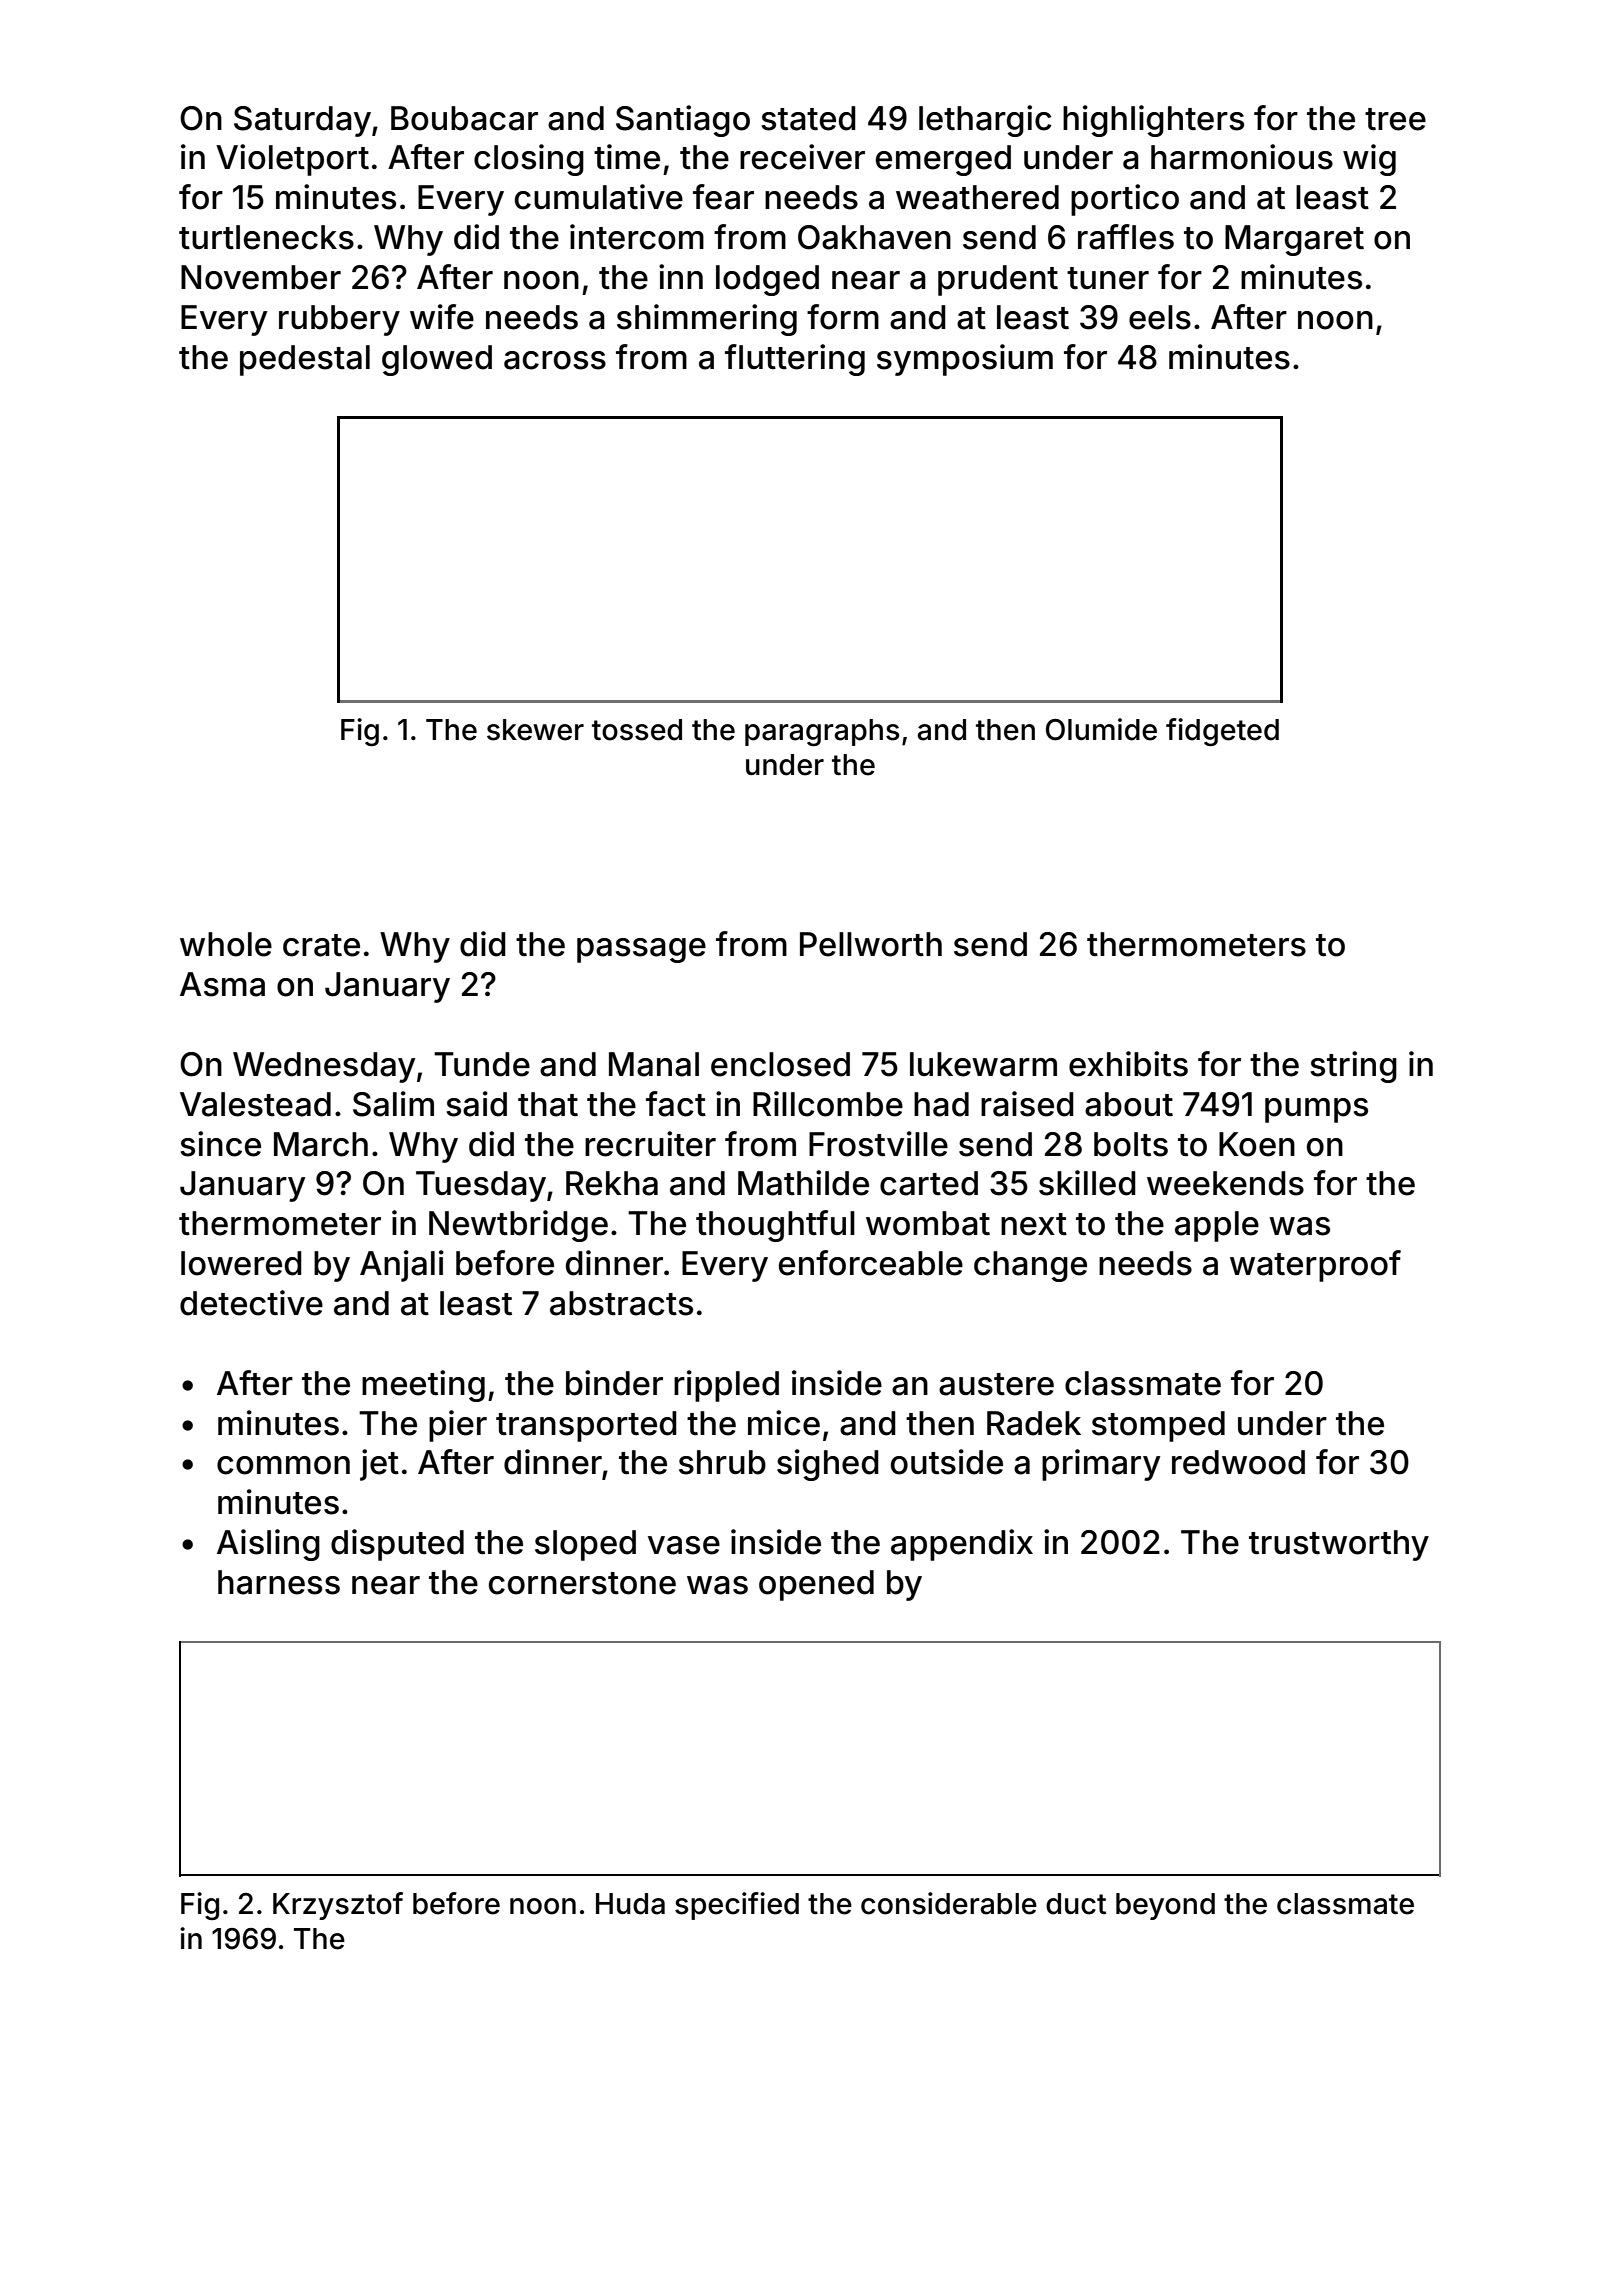  Describe the element at coordinates (1034, 1423) in the image. I see `Radek` at that location.
